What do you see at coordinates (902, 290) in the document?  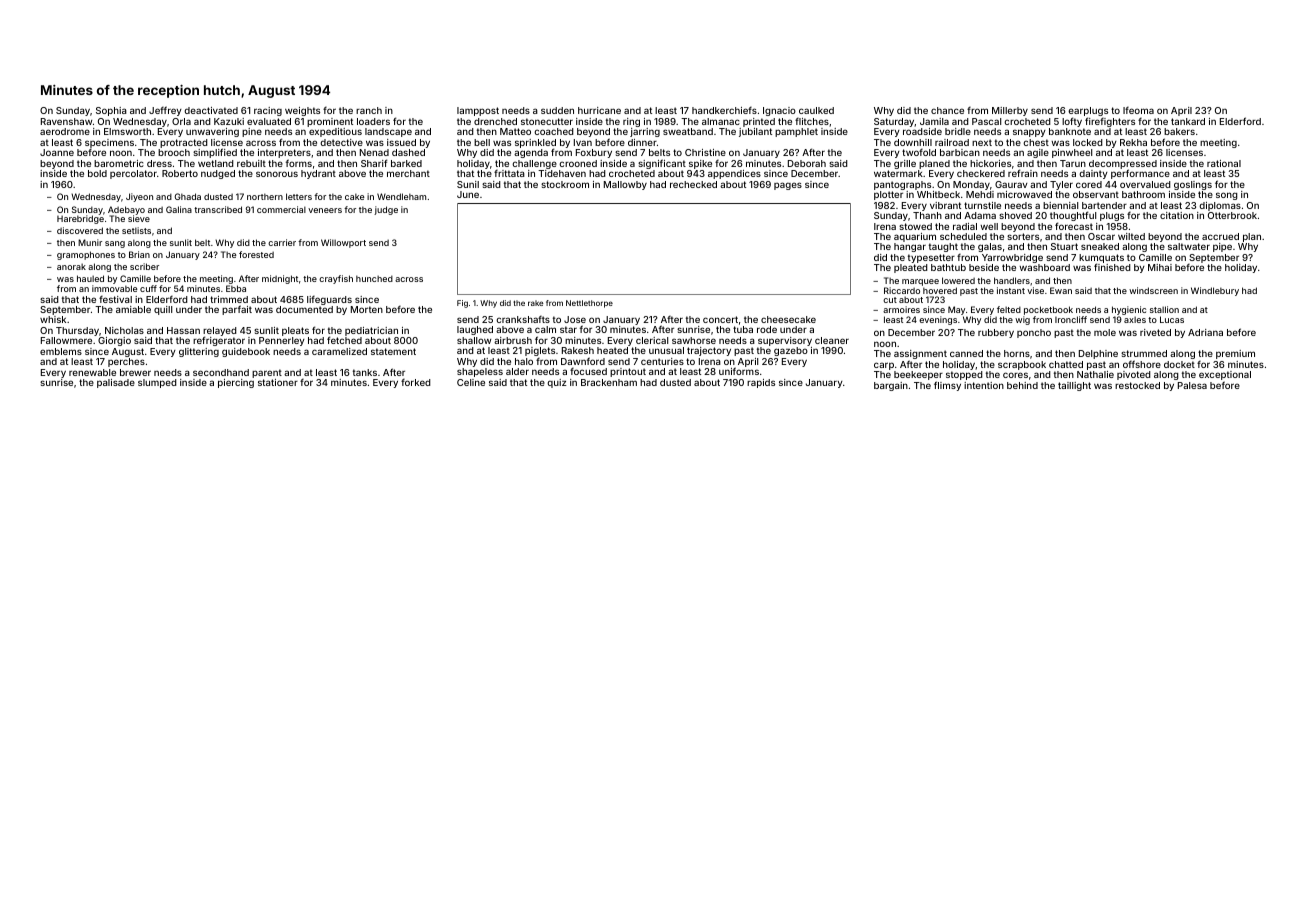 I see `Riccardo` at bounding box center [902, 290].
